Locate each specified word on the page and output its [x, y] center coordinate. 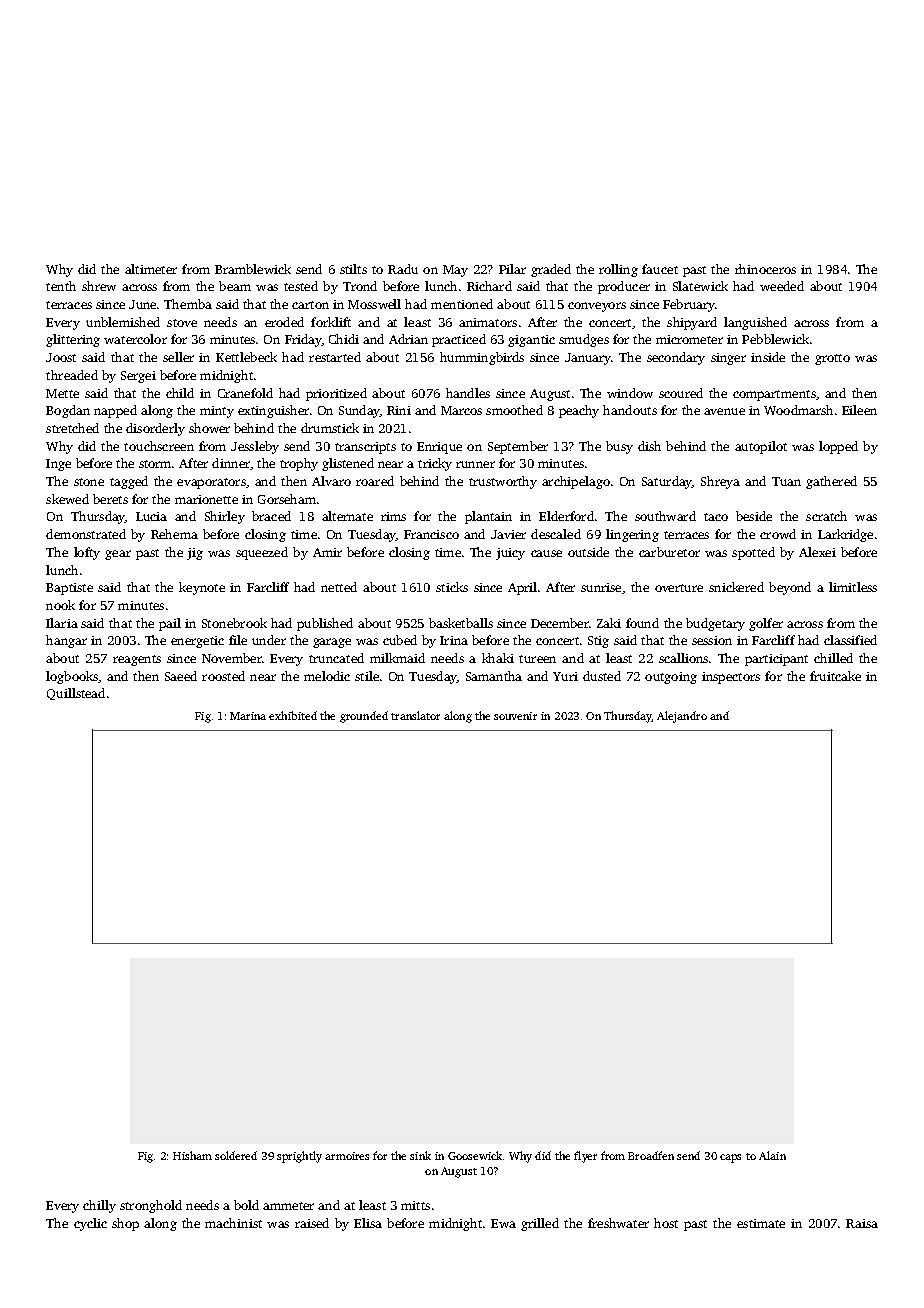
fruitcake [835, 676]
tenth [61, 286]
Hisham [192, 1155]
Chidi [344, 339]
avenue [724, 411]
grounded [364, 717]
